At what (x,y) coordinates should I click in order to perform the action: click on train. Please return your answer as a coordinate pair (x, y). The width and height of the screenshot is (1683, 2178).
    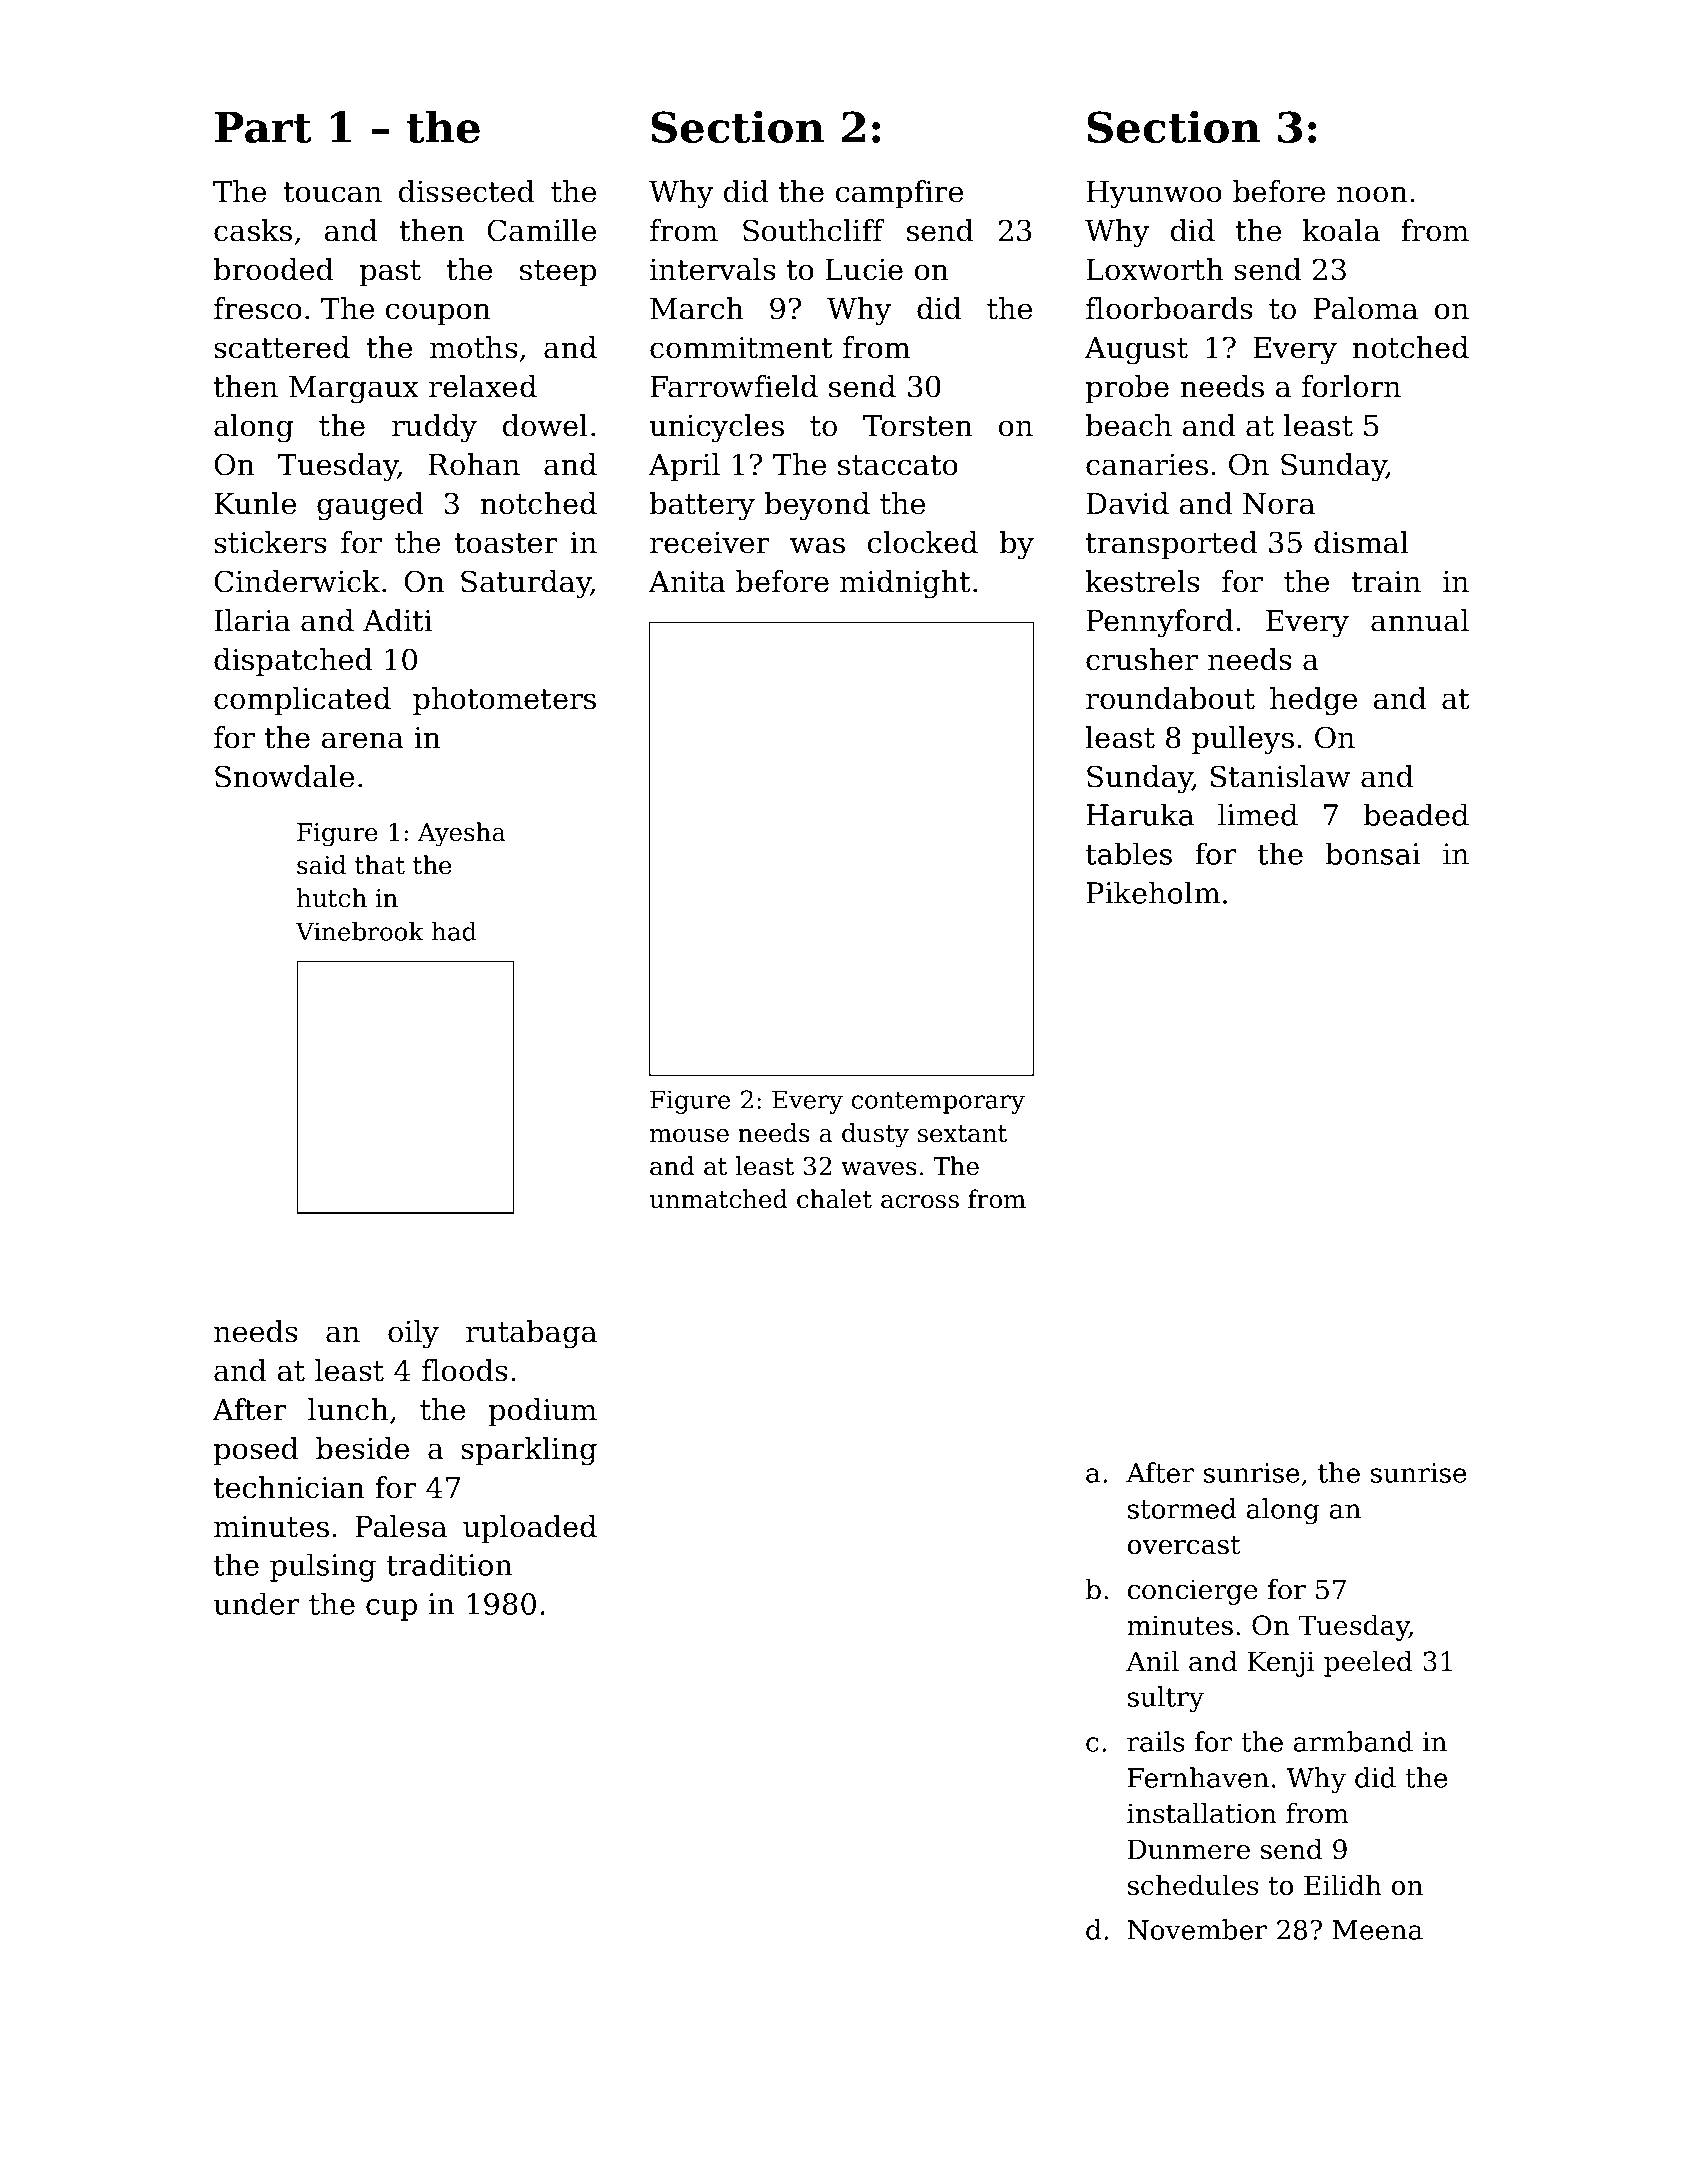
    Looking at the image, I should click on (1386, 582).
